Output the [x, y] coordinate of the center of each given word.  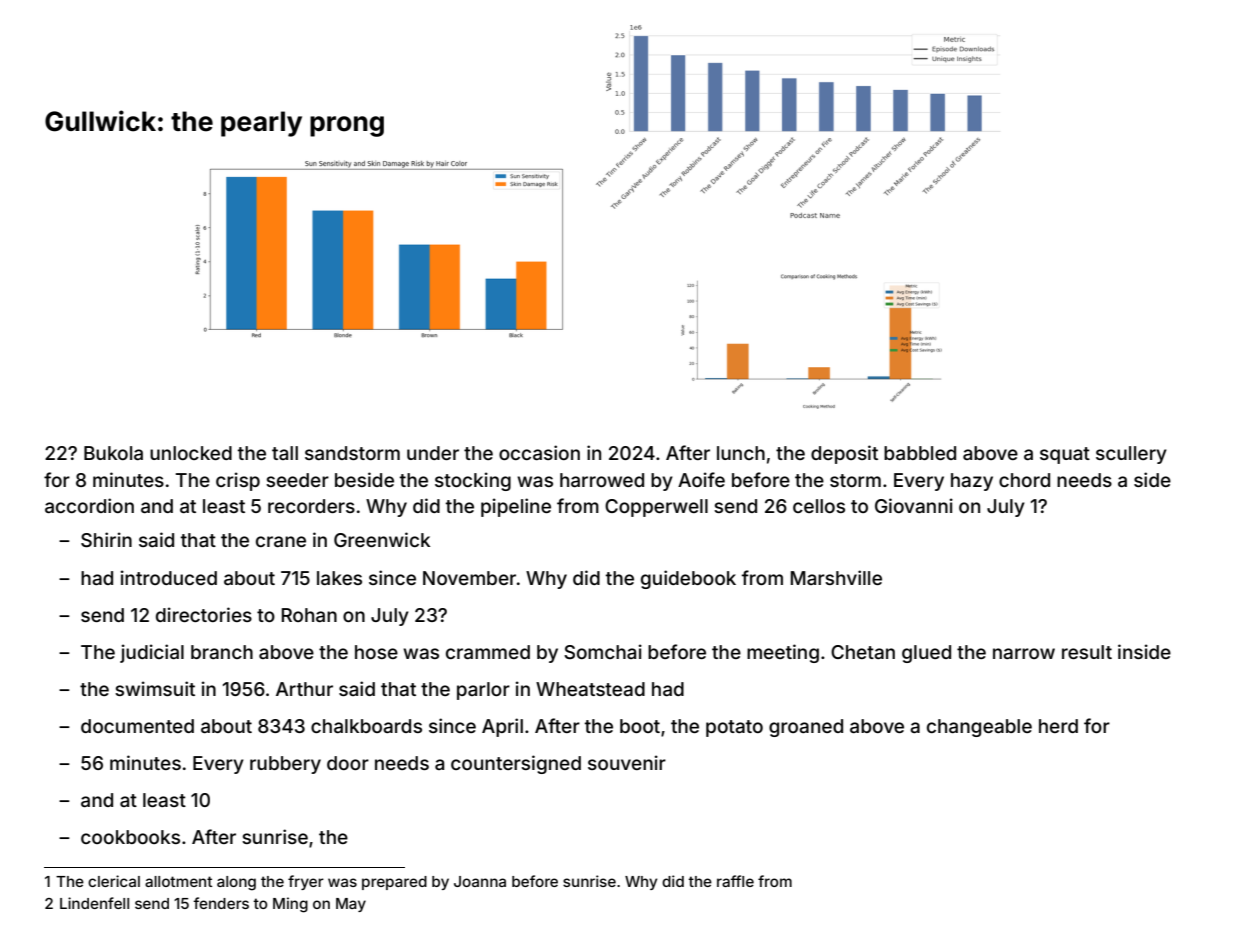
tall [285, 453]
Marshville [836, 577]
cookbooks [130, 837]
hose [376, 652]
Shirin [106, 540]
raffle [735, 881]
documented [137, 726]
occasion [539, 452]
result [1087, 652]
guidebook [688, 579]
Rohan [309, 615]
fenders [221, 903]
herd [1058, 726]
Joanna [480, 881]
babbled [920, 453]
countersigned [516, 764]
